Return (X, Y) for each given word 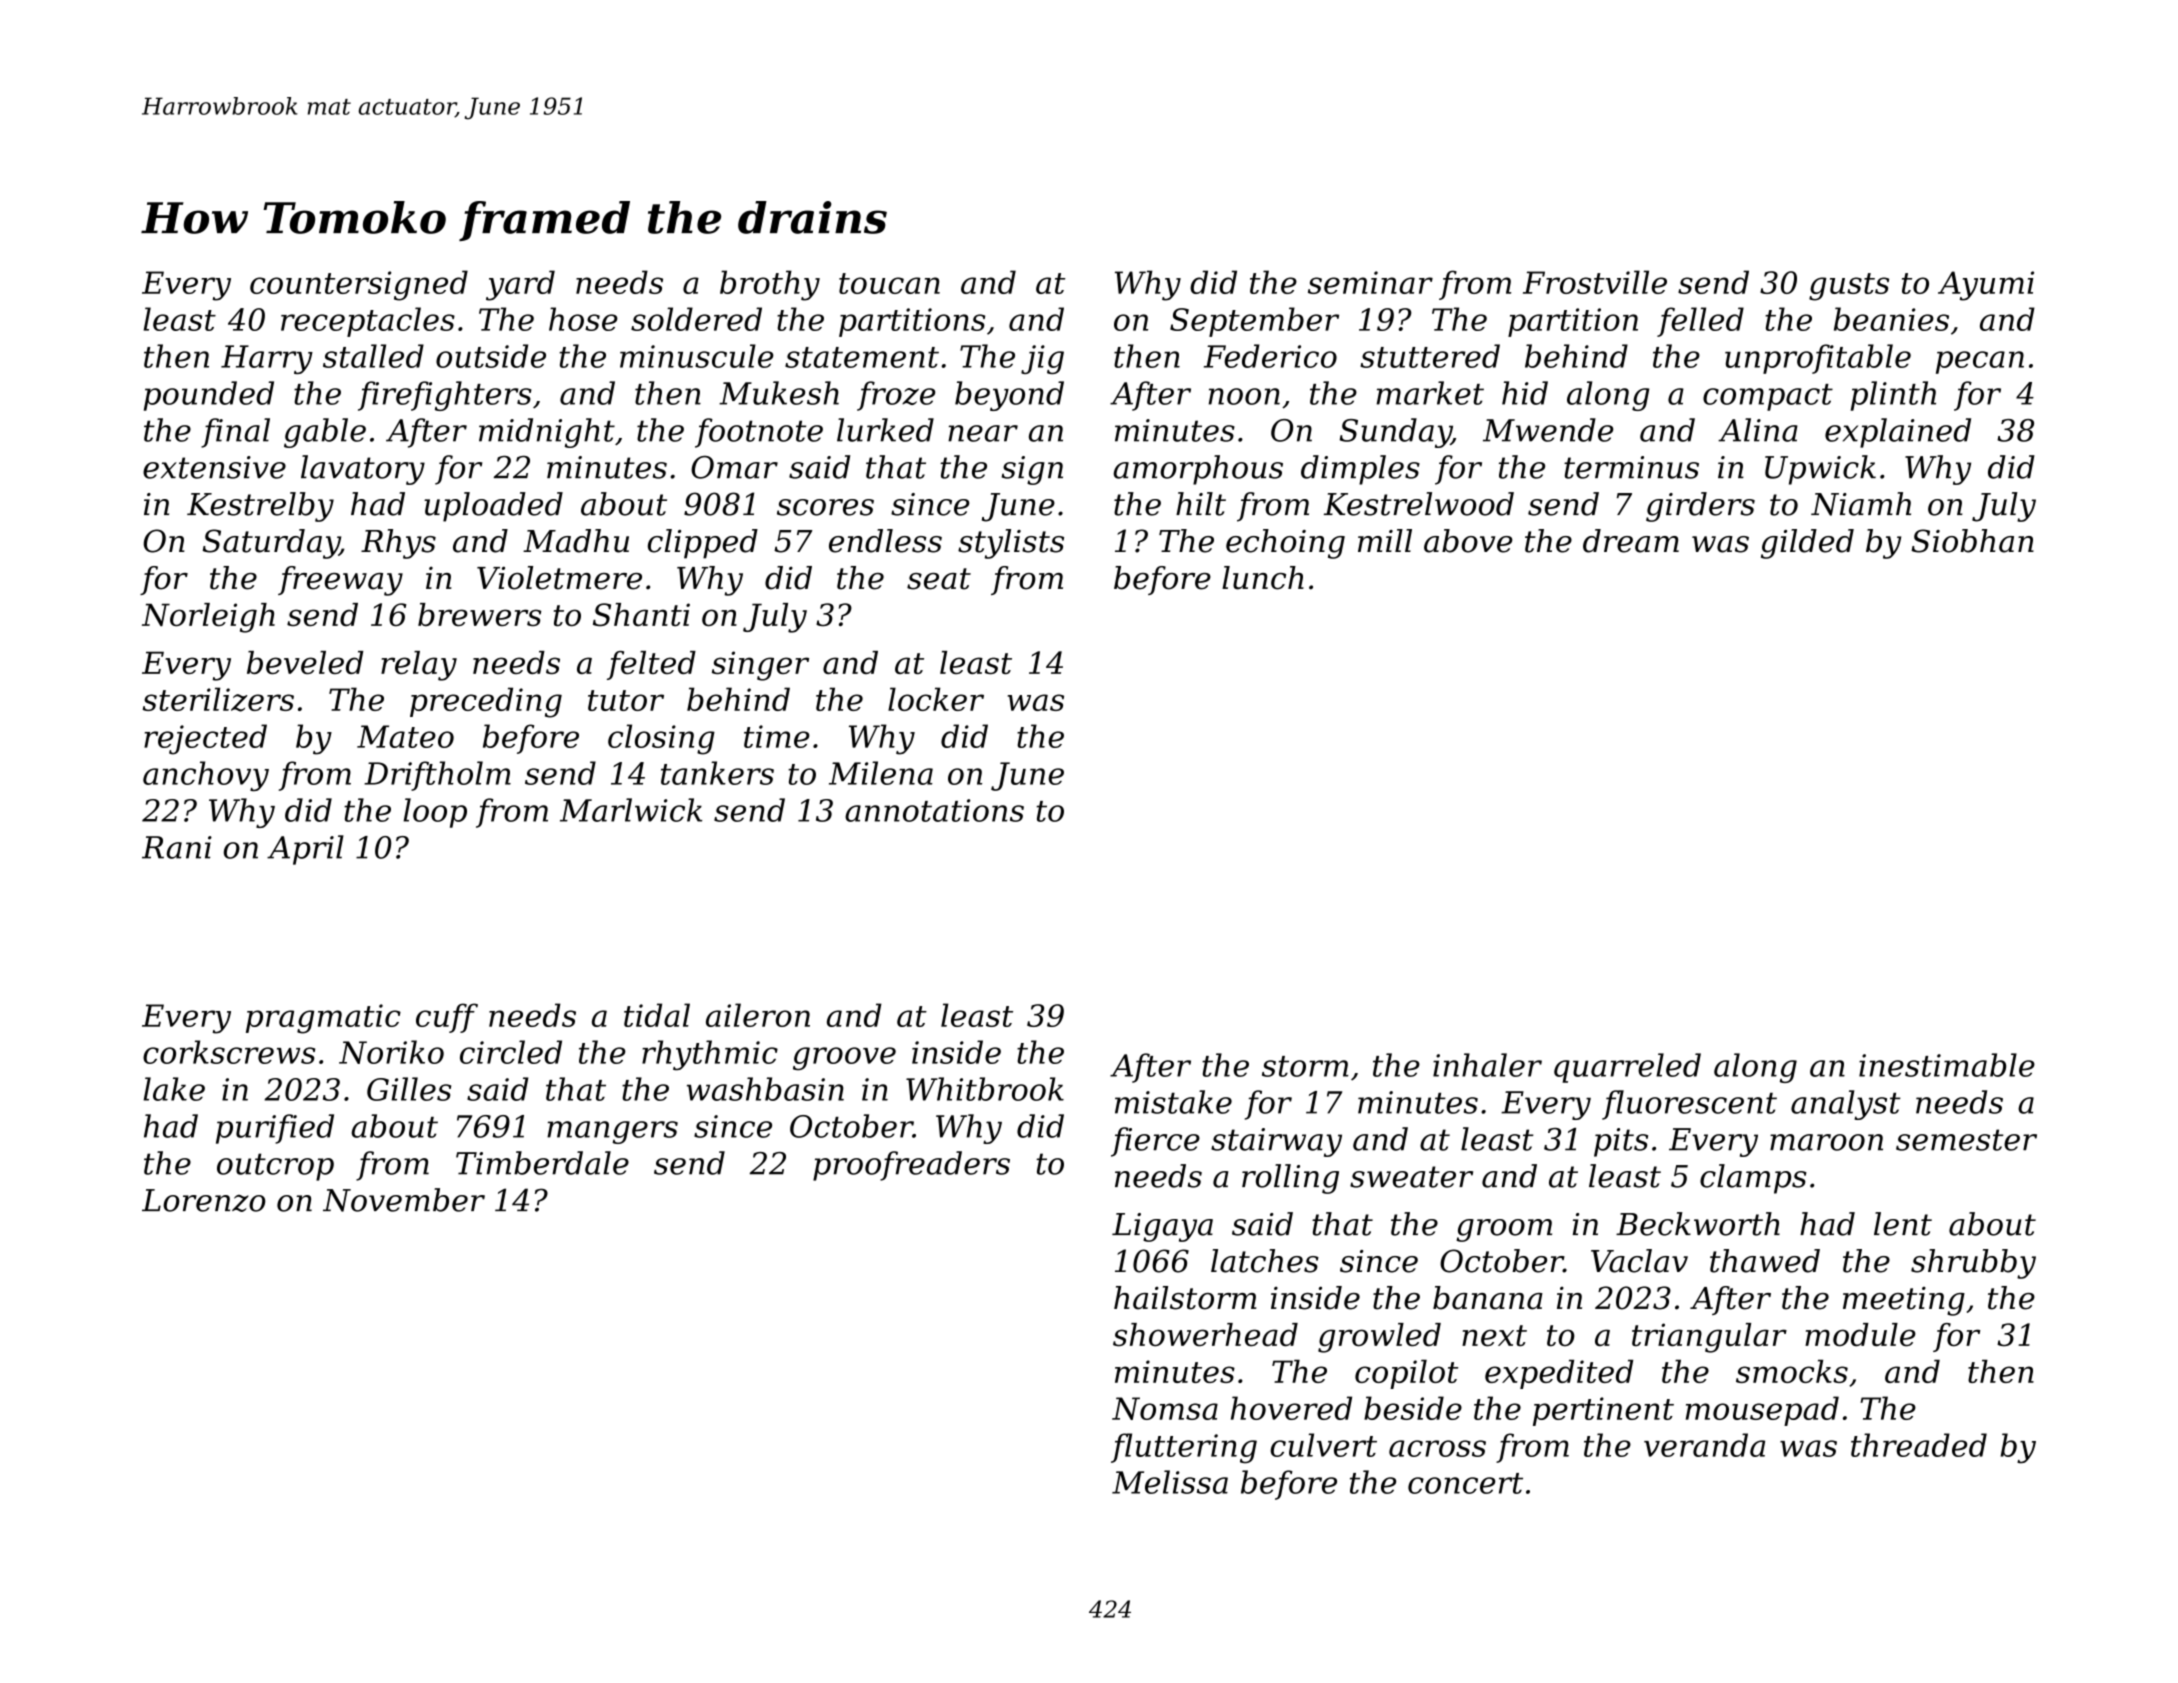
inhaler (1487, 1065)
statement (862, 357)
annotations (934, 810)
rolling (1290, 1179)
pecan (1980, 362)
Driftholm (437, 776)
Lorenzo (203, 1200)
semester (1966, 1140)
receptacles (368, 322)
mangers (612, 1132)
